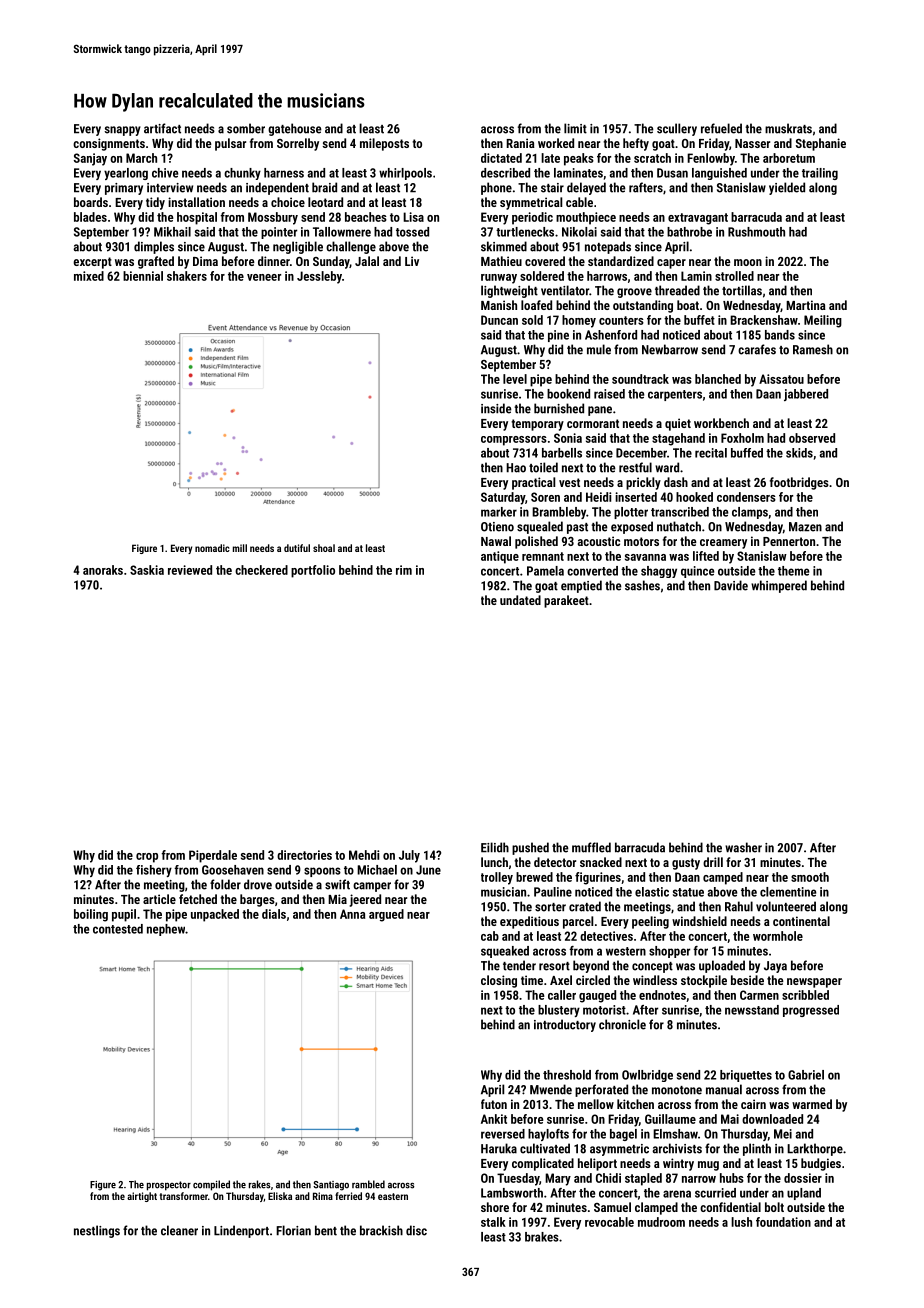  Describe the element at coordinates (211, 1185) in the image. I see `compiled` at that location.
